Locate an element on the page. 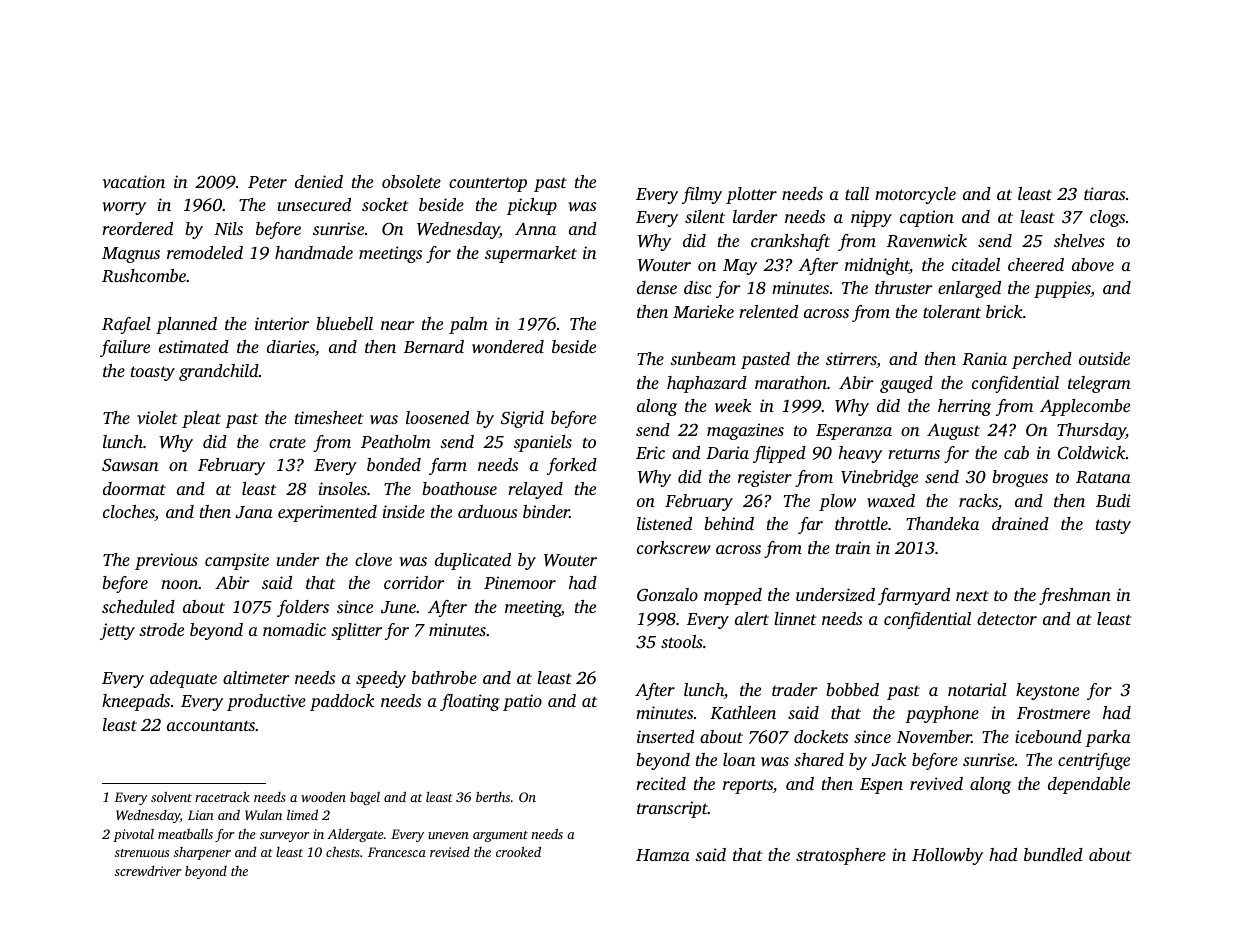 This page has height=952, width=1233. patio is located at coordinates (522, 702).
